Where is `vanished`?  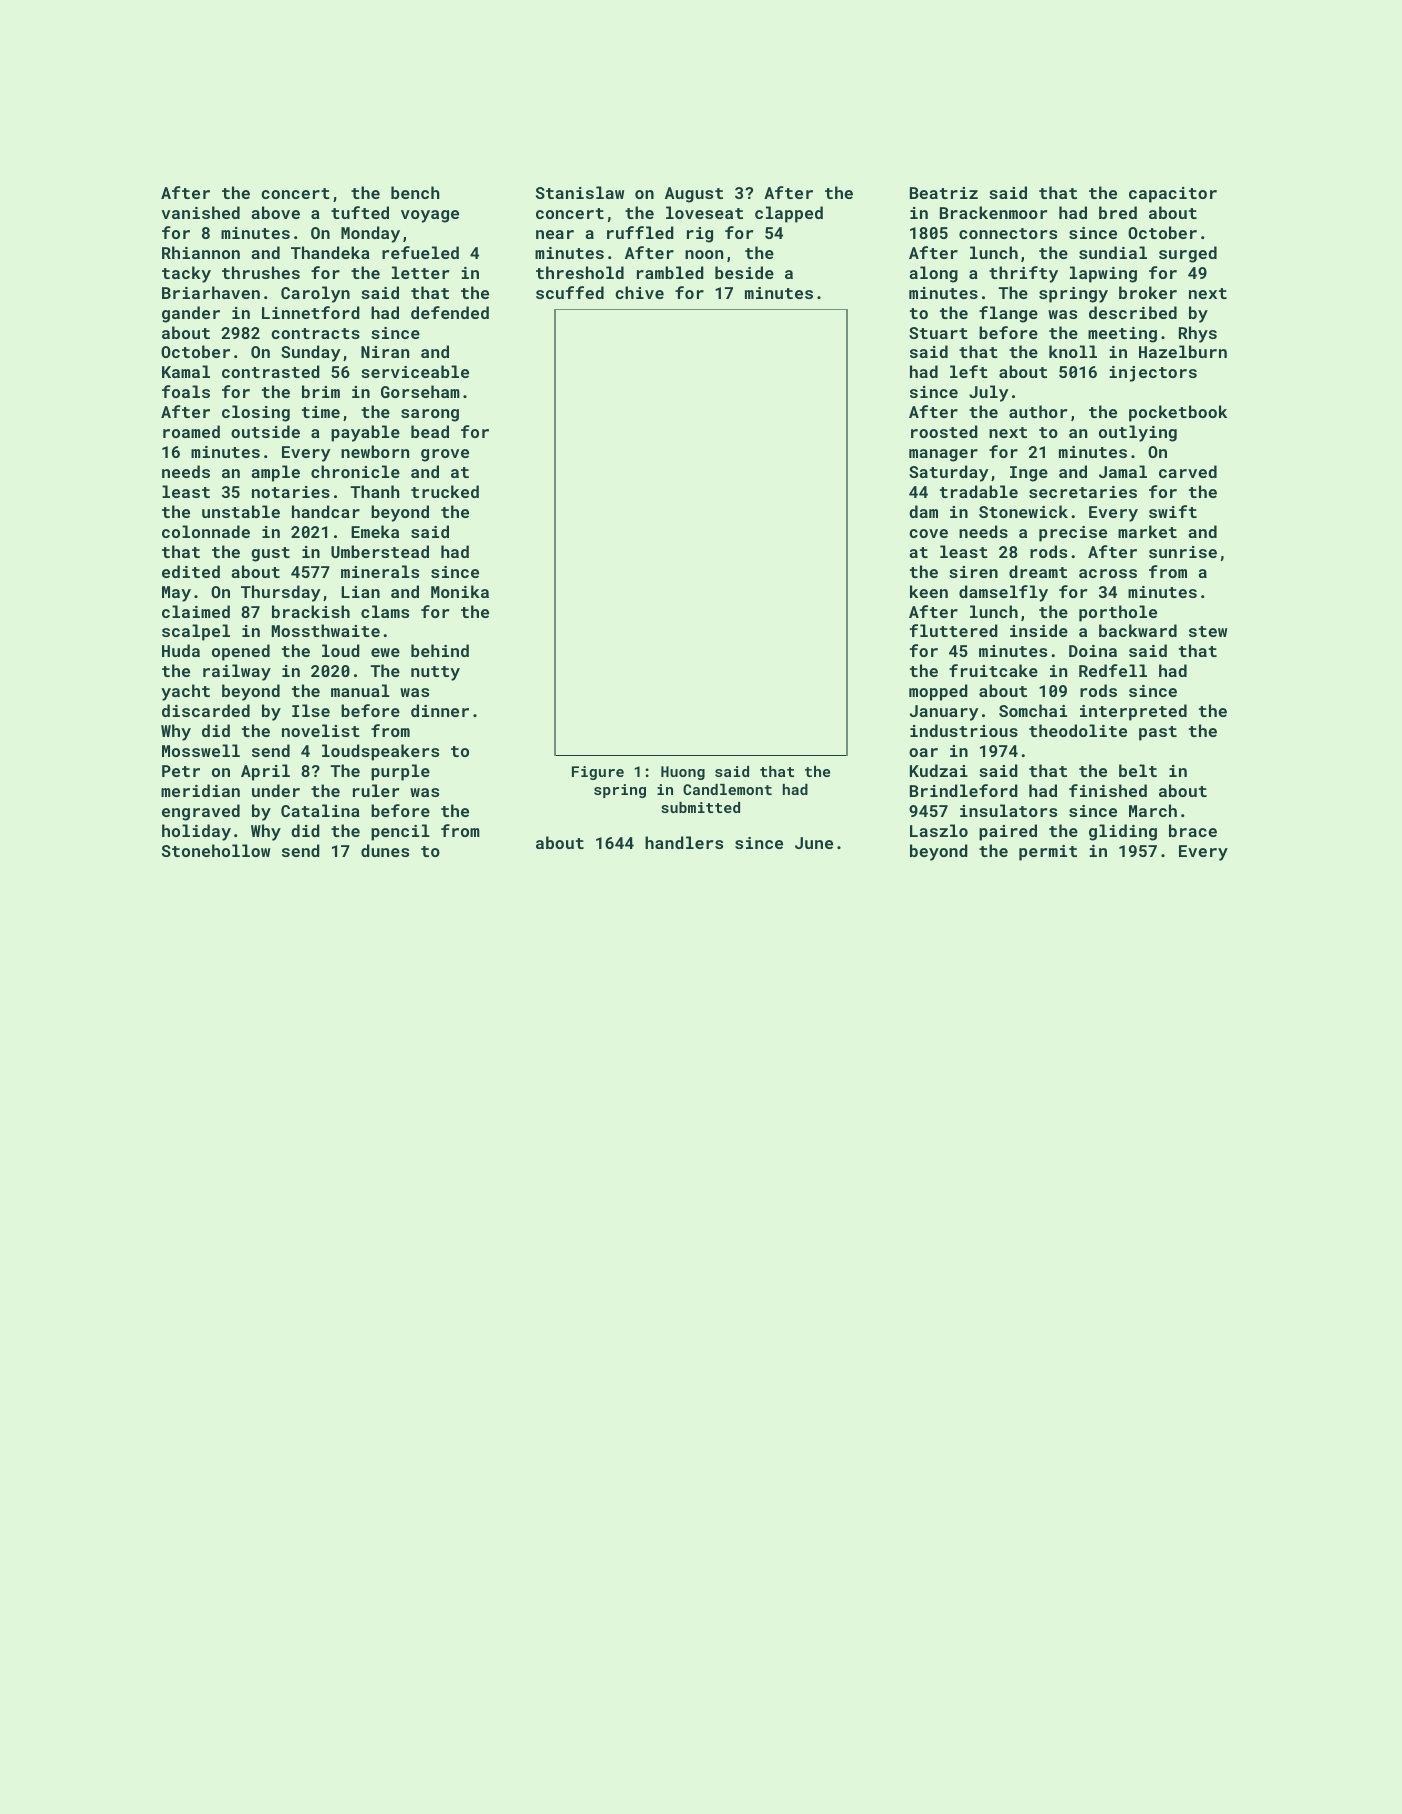
vanished is located at coordinates (201, 212).
